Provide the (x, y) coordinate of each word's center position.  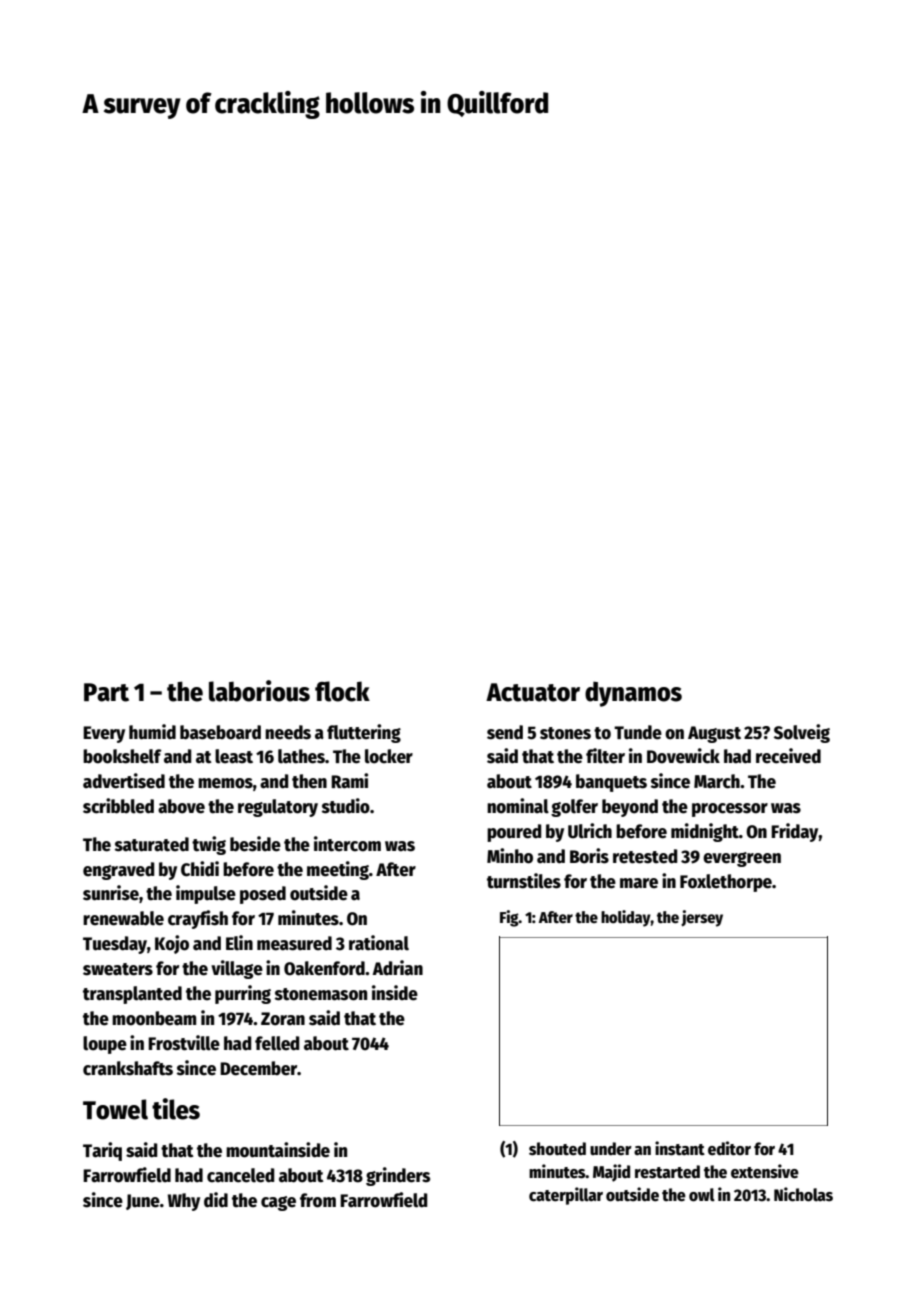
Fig (509, 918)
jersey (702, 918)
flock (342, 691)
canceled (240, 1175)
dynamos (633, 694)
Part (106, 692)
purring (243, 994)
